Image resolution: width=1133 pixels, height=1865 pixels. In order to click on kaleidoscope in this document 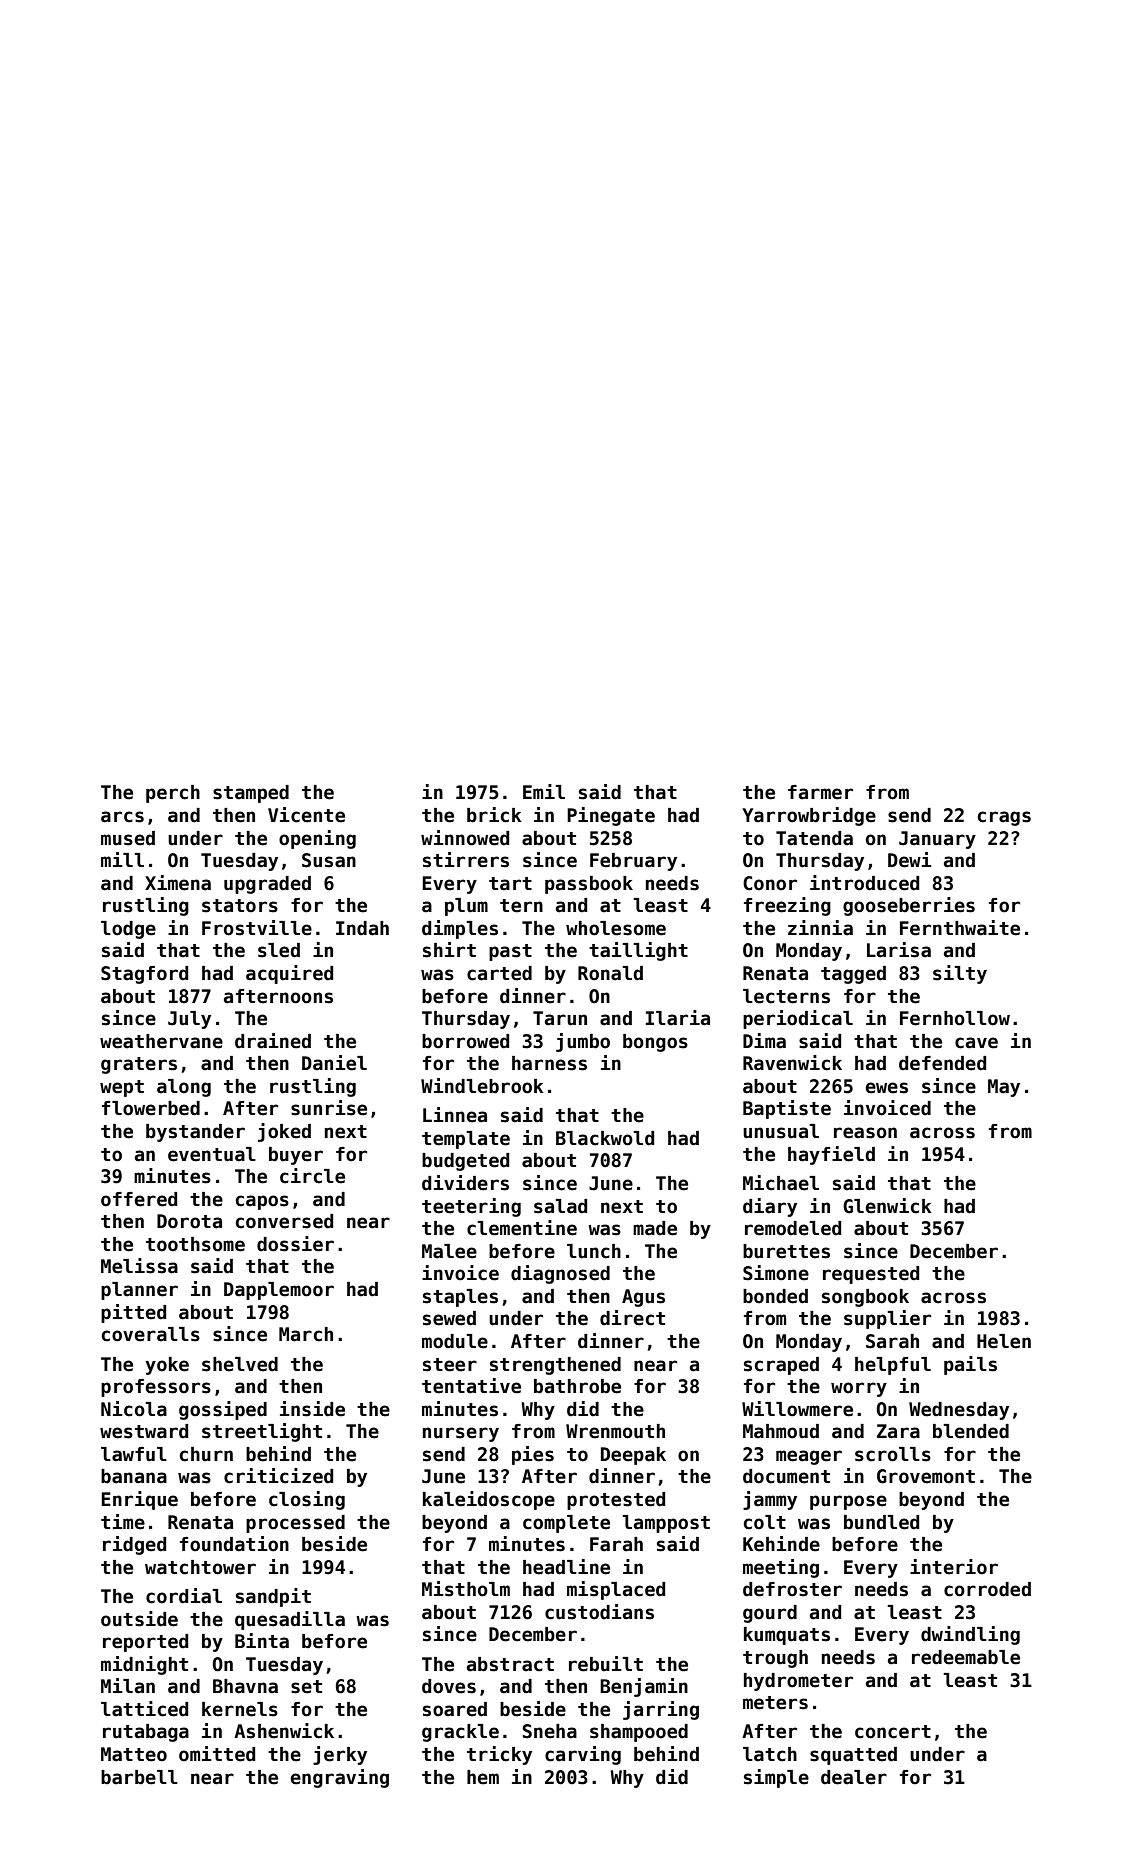, I will do `click(489, 1500)`.
